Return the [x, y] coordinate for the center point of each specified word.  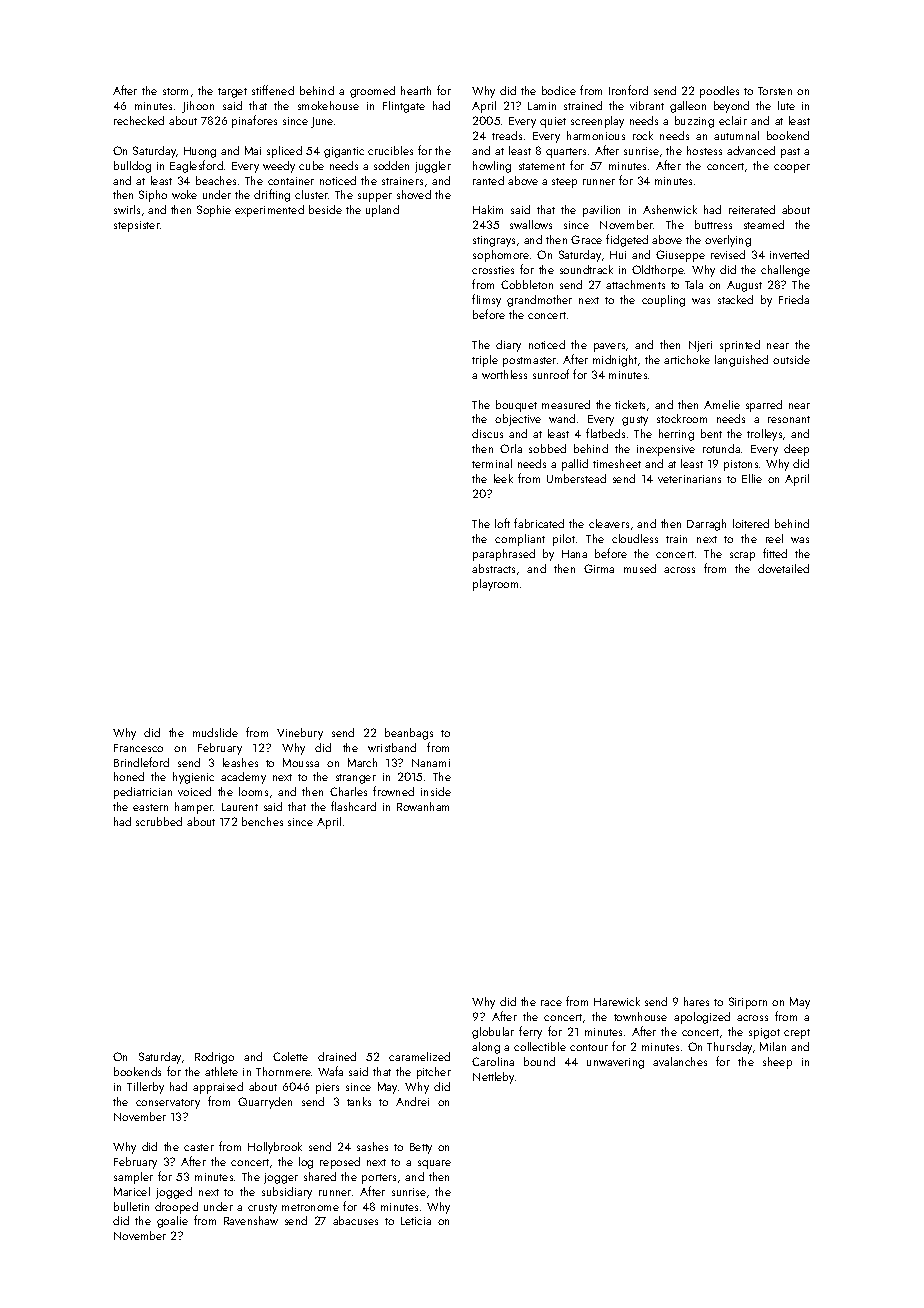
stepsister [137, 226]
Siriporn [748, 1003]
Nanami [431, 763]
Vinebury [300, 734]
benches [262, 821]
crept [797, 1034]
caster [199, 1147]
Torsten [775, 91]
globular [493, 1033]
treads [507, 135]
